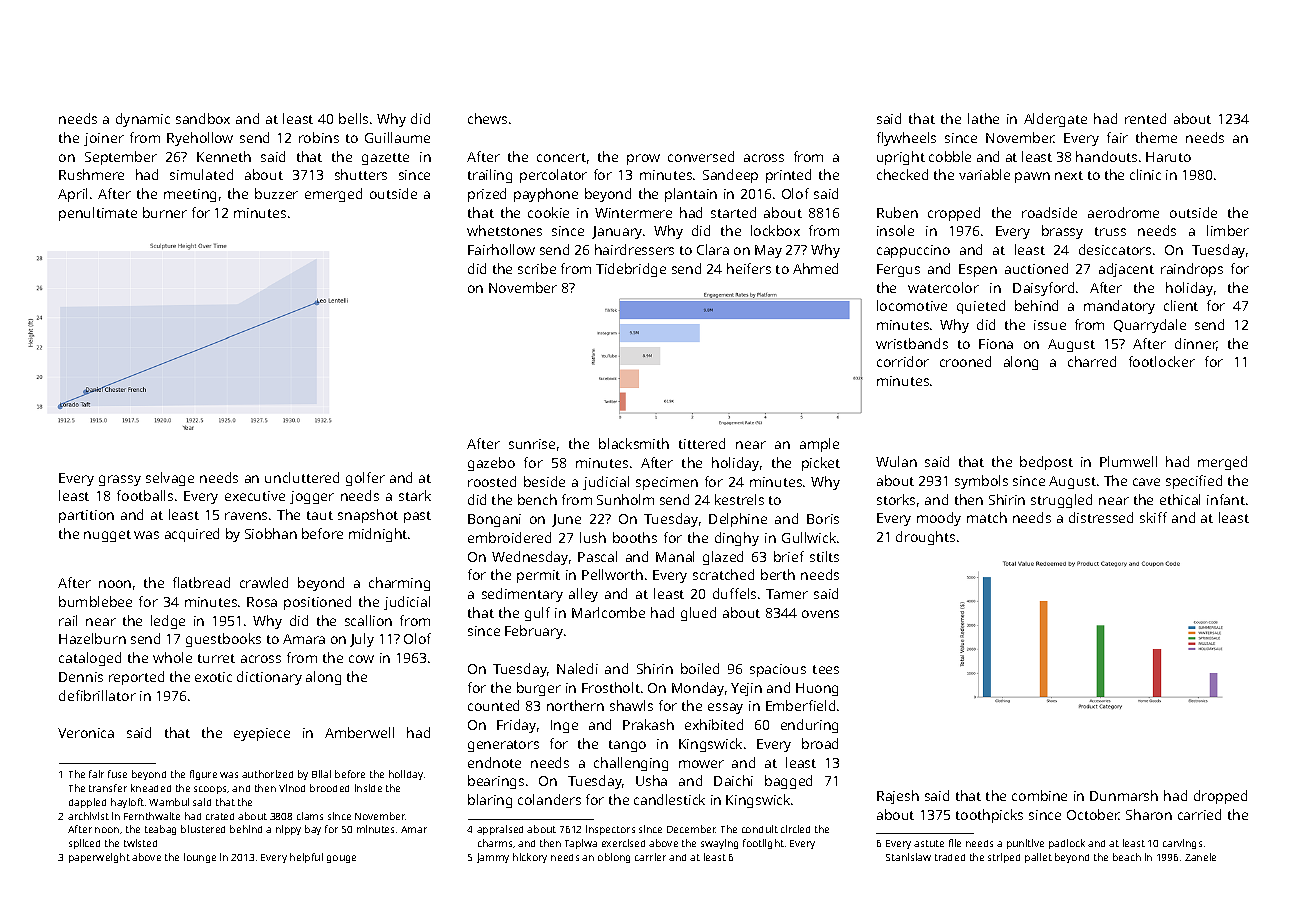 This screenshot has width=1308, height=924. What do you see at coordinates (817, 689) in the screenshot?
I see `Huong` at bounding box center [817, 689].
